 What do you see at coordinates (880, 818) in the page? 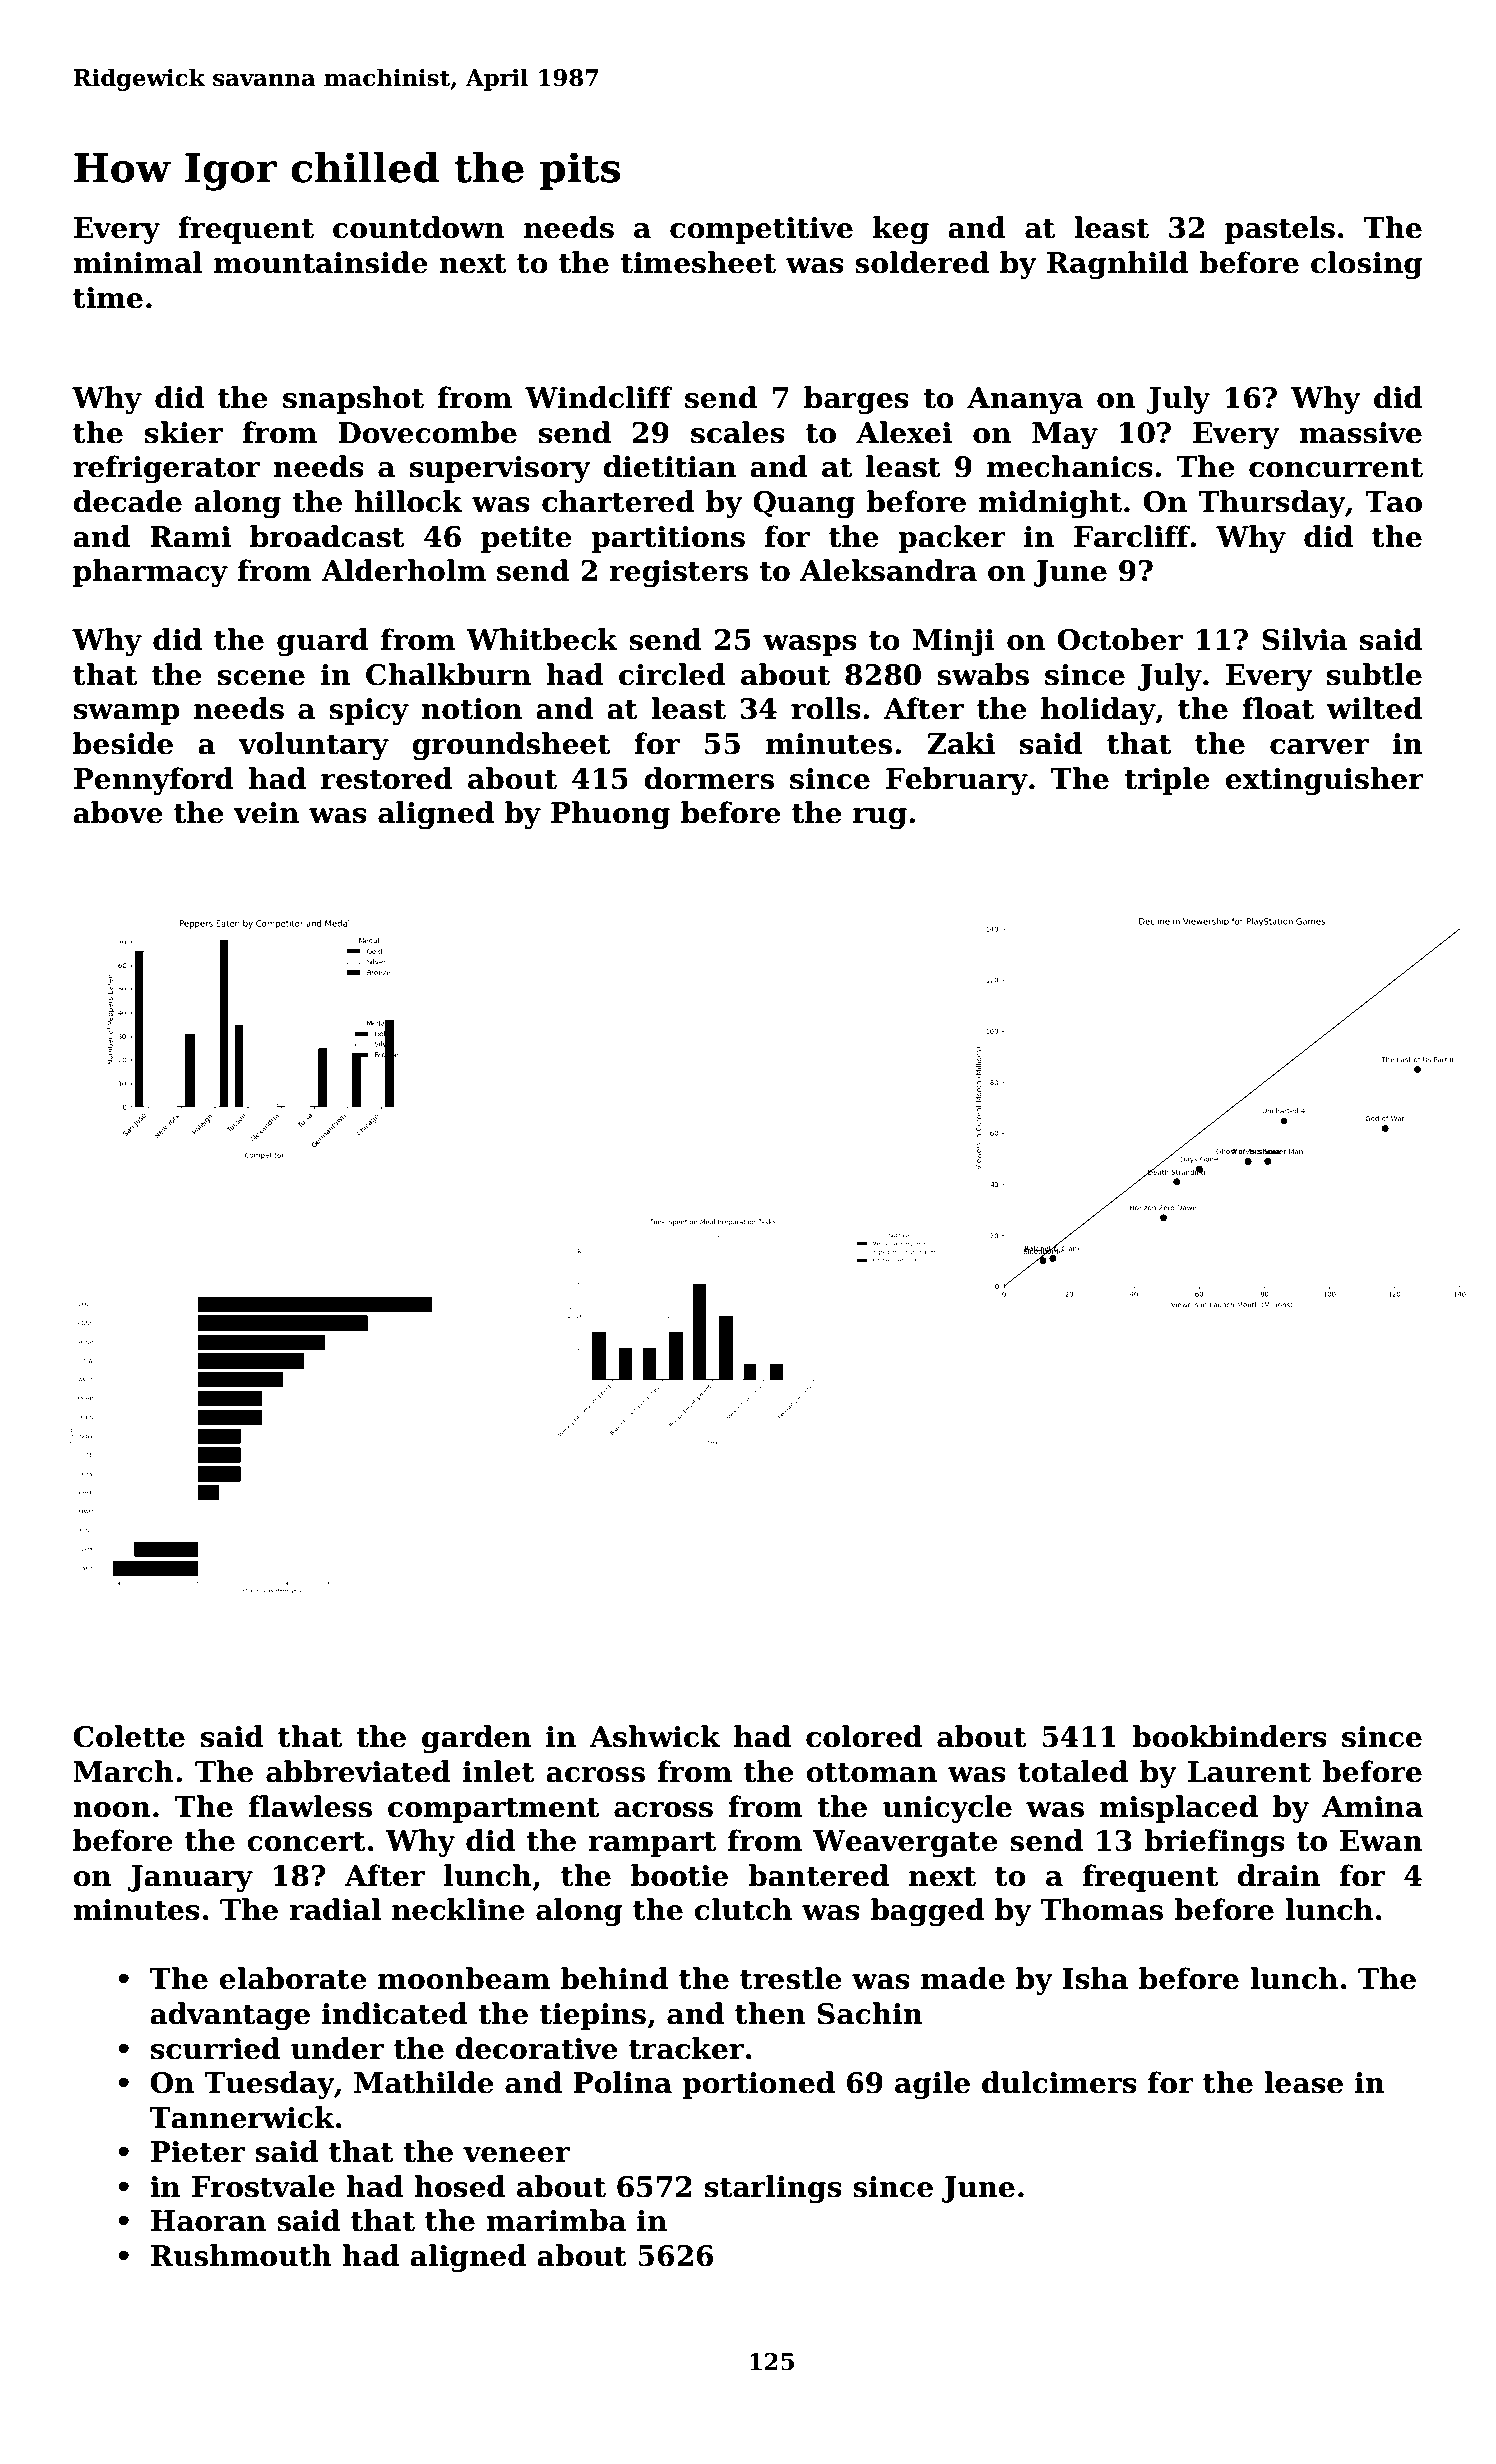
I see `rug` at bounding box center [880, 818].
